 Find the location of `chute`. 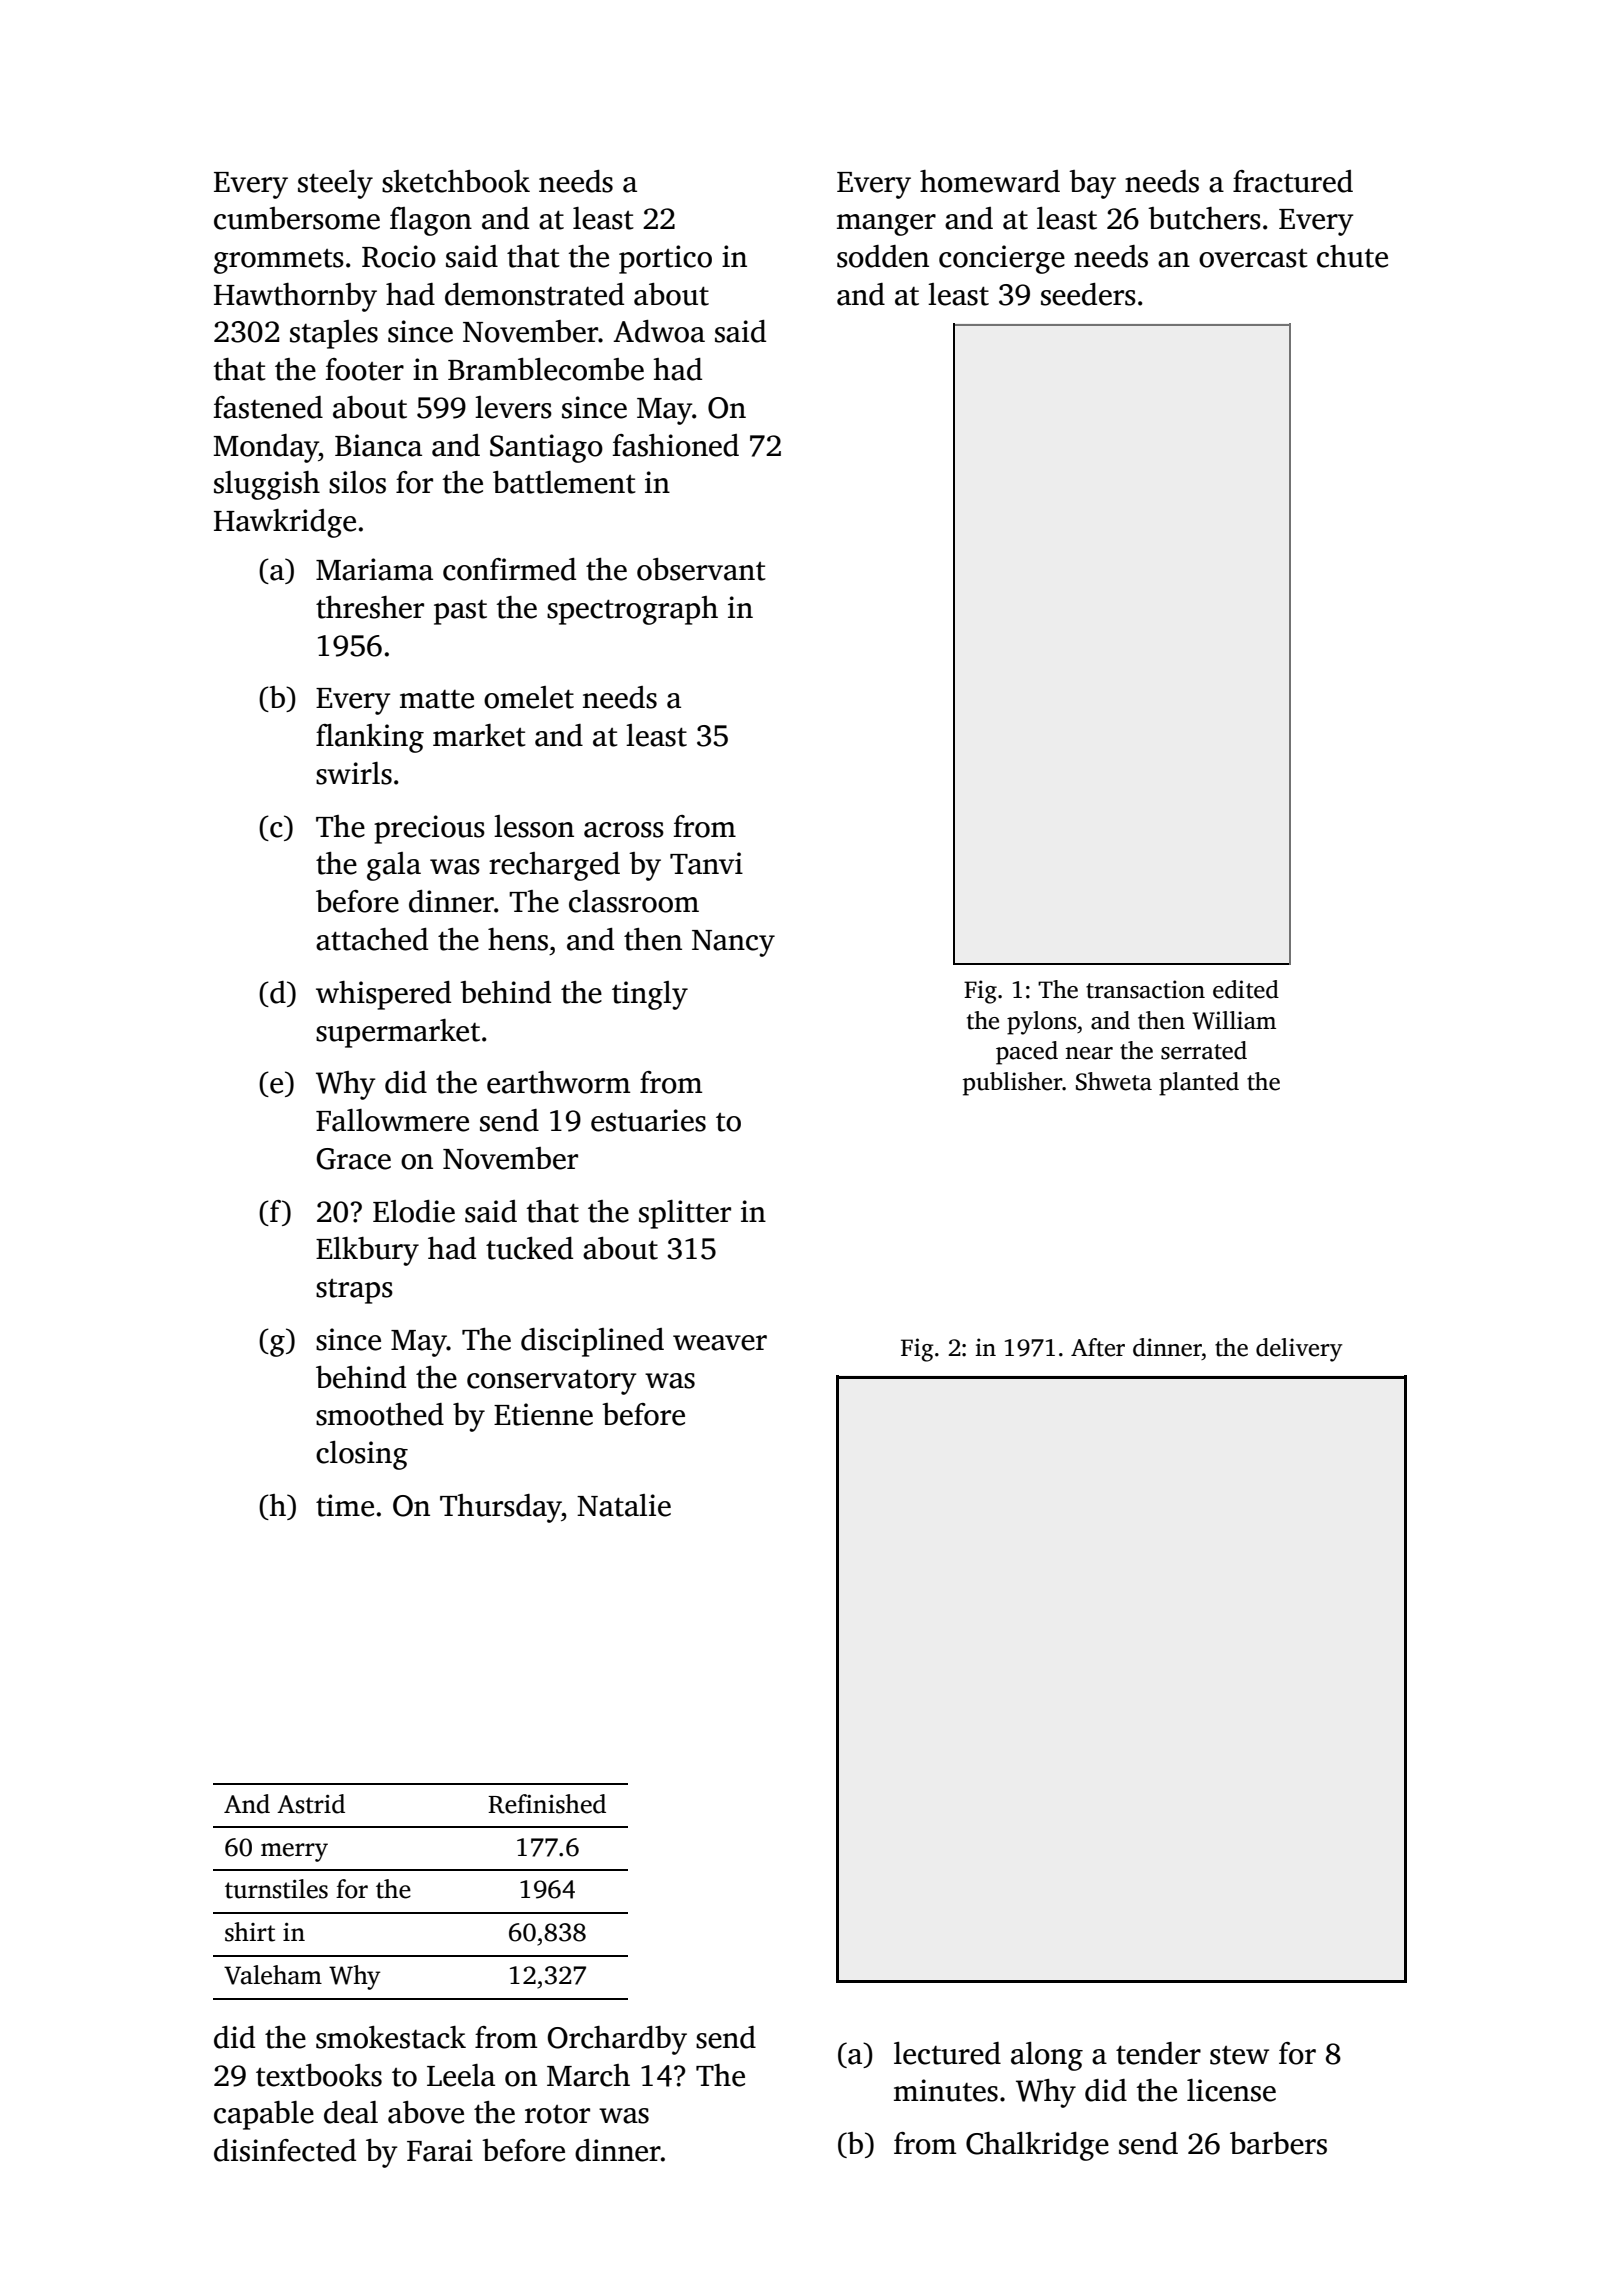

chute is located at coordinates (1352, 256).
